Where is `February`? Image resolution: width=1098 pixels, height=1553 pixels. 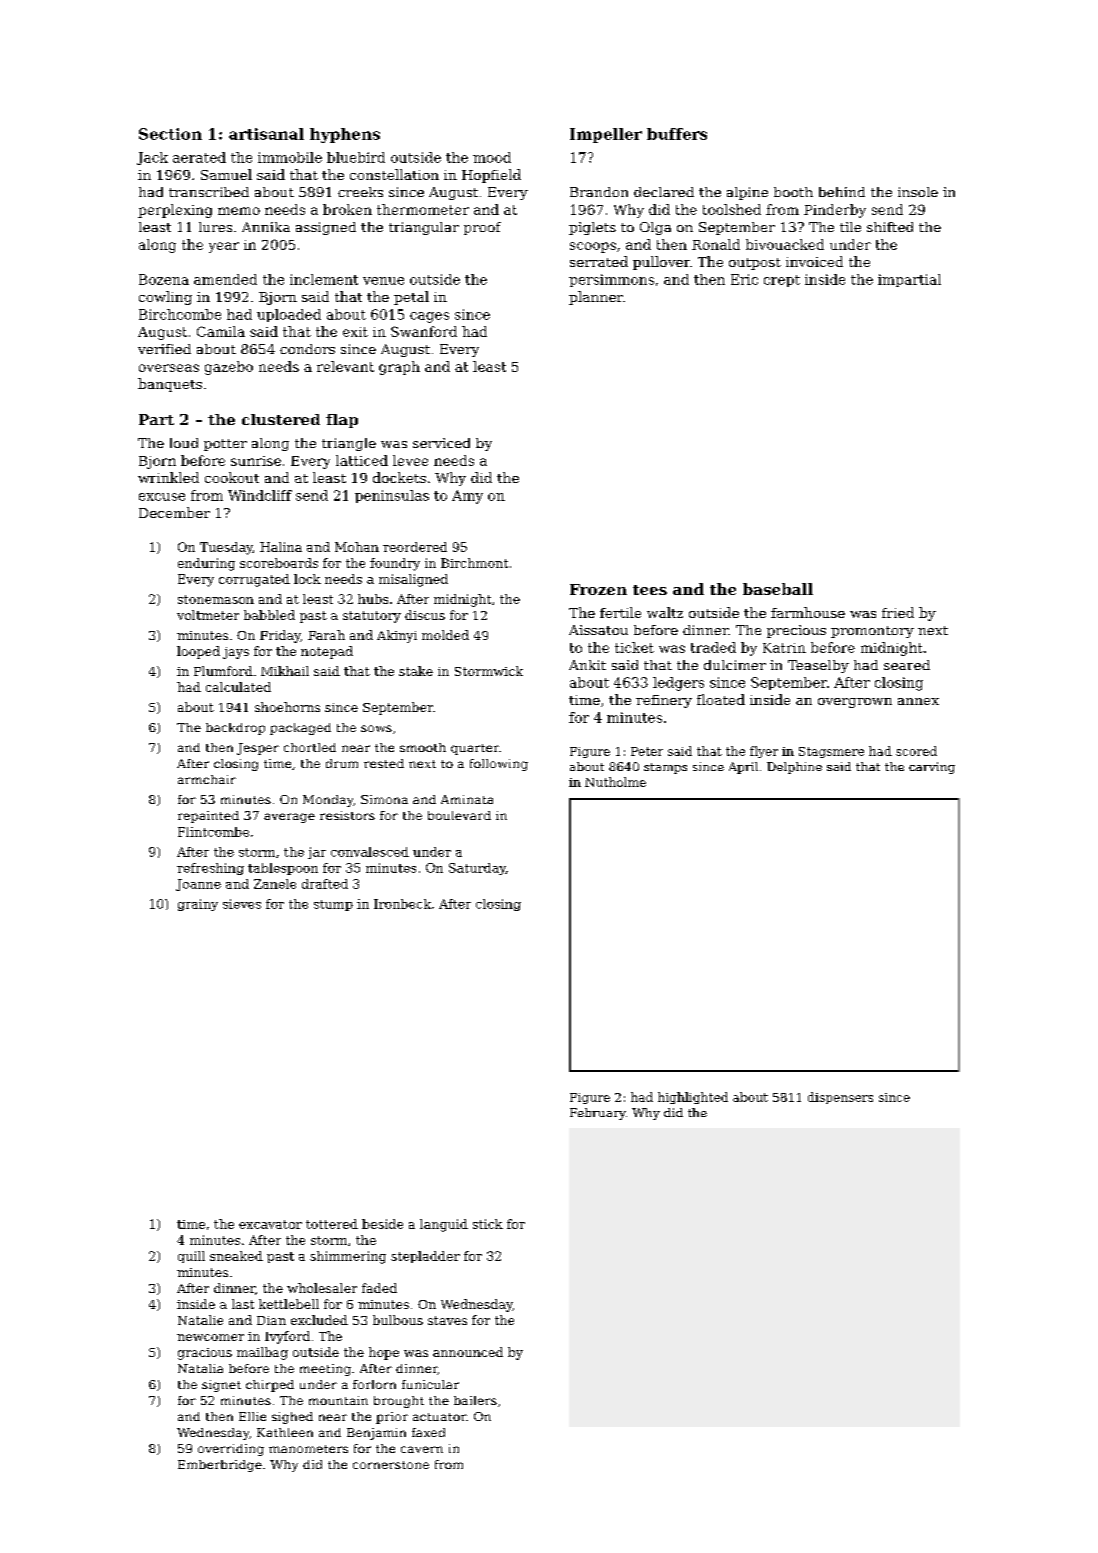 February is located at coordinates (598, 1114).
